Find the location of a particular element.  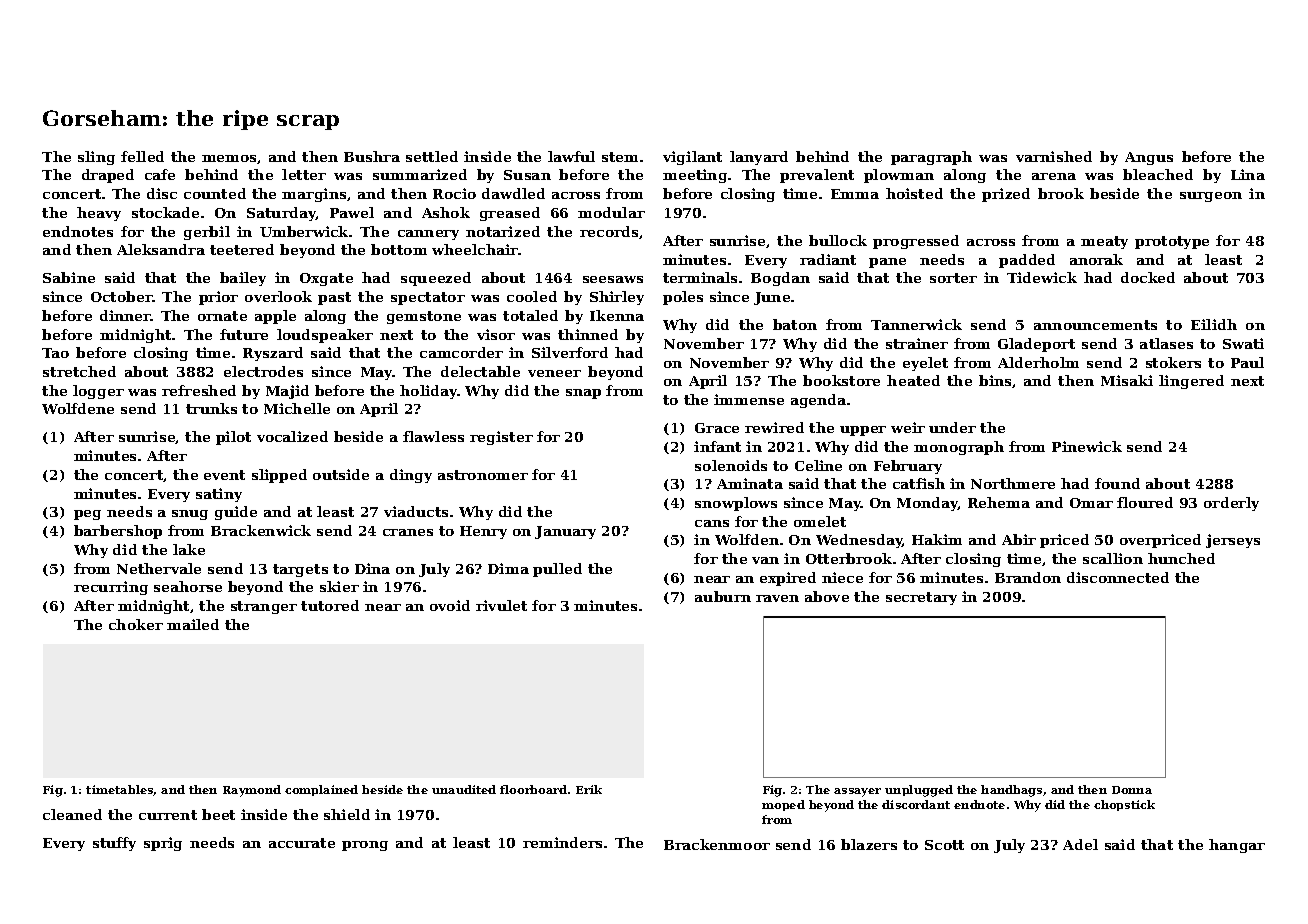

auburn is located at coordinates (723, 596).
